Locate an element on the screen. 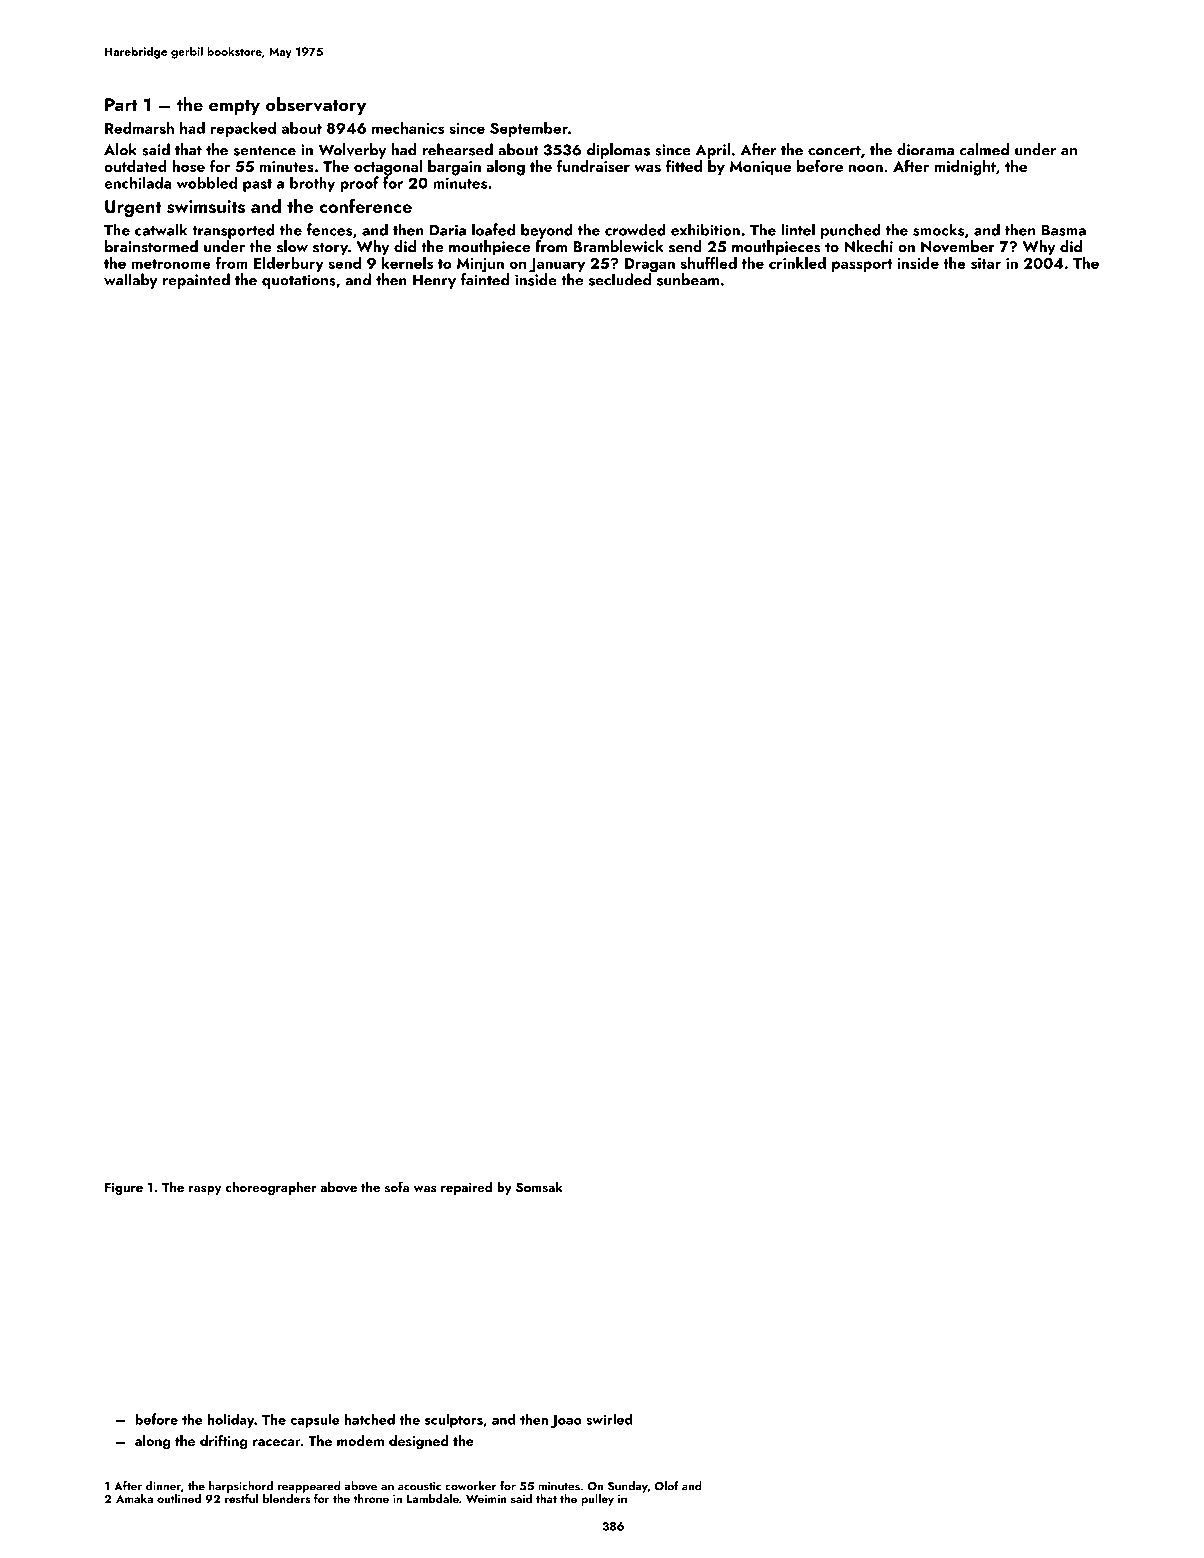 Image resolution: width=1204 pixels, height=1558 pixels. shuffled is located at coordinates (709, 262).
